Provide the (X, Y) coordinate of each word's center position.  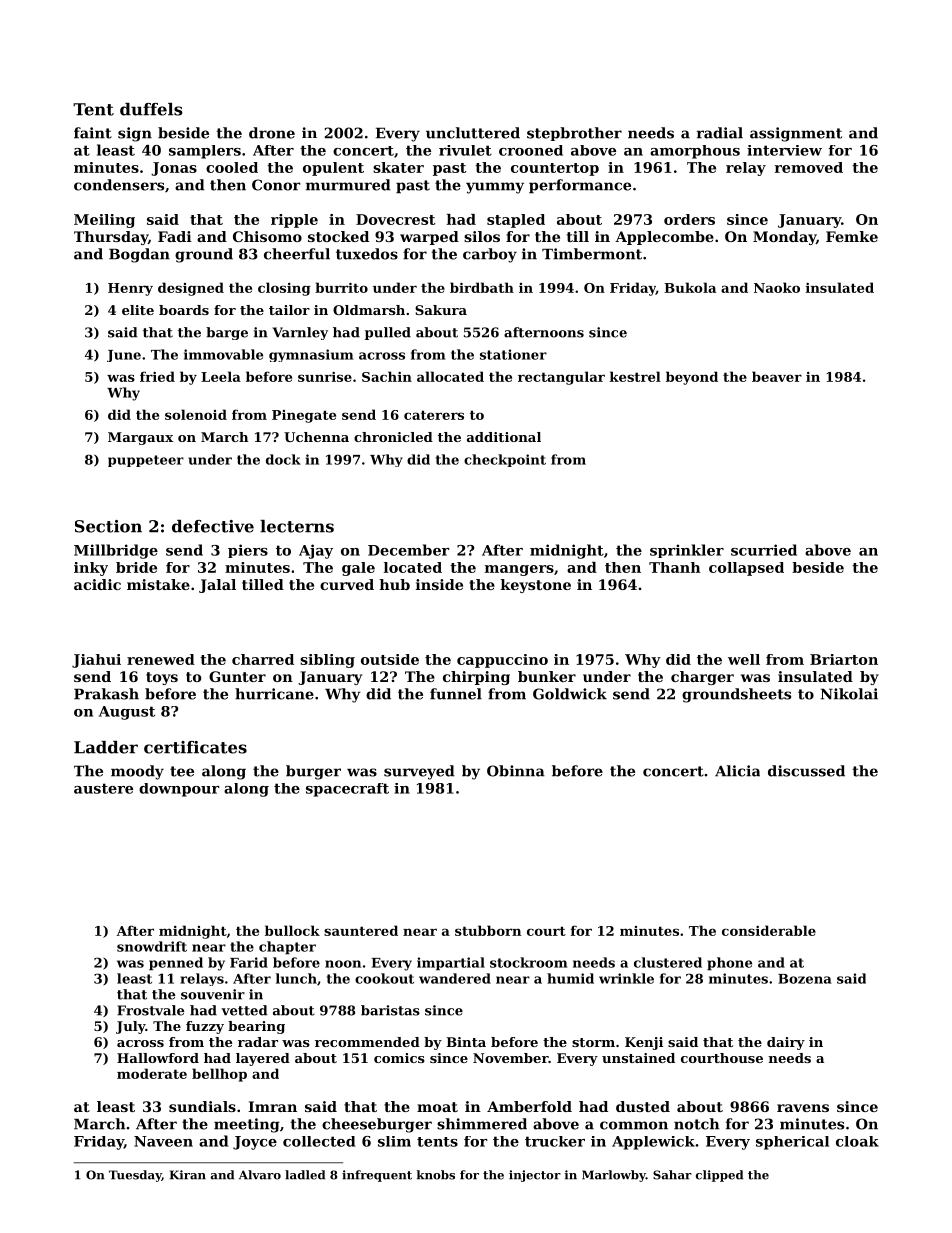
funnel (456, 694)
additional (504, 437)
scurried (764, 550)
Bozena (805, 979)
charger (702, 678)
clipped (719, 1176)
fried (157, 376)
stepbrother (574, 134)
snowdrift (152, 946)
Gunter (237, 676)
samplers (205, 152)
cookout (384, 978)
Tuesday (135, 1176)
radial (720, 133)
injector (535, 1176)
